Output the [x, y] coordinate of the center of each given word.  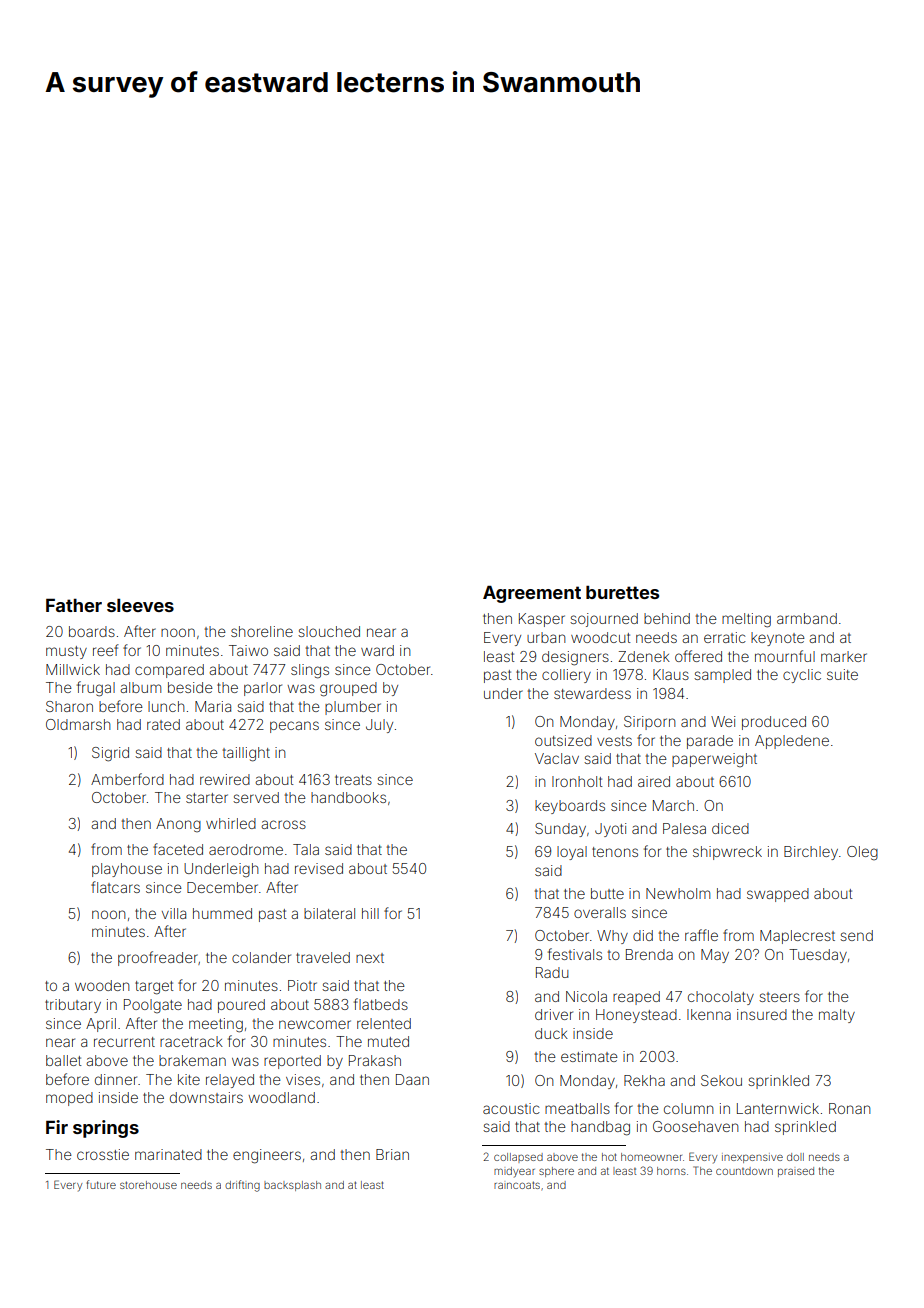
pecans [294, 727]
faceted [178, 849]
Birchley [811, 853]
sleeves [140, 605]
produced [774, 723]
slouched [329, 631]
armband [807, 618]
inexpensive [752, 1158]
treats [353, 780]
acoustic [511, 1108]
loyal [572, 853]
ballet [63, 1060]
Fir [57, 1127]
